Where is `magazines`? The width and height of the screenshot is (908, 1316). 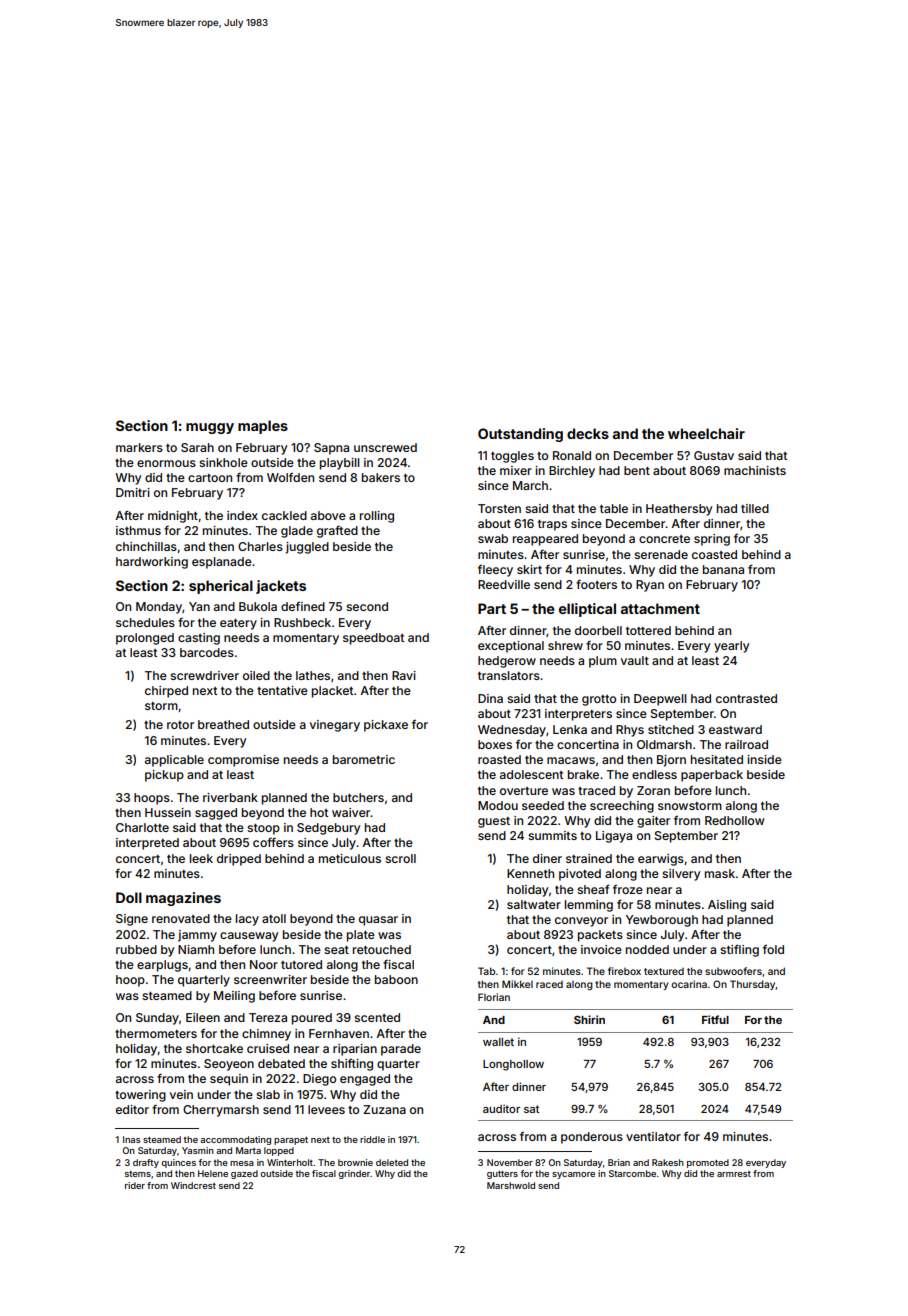 magazines is located at coordinates (183, 899).
